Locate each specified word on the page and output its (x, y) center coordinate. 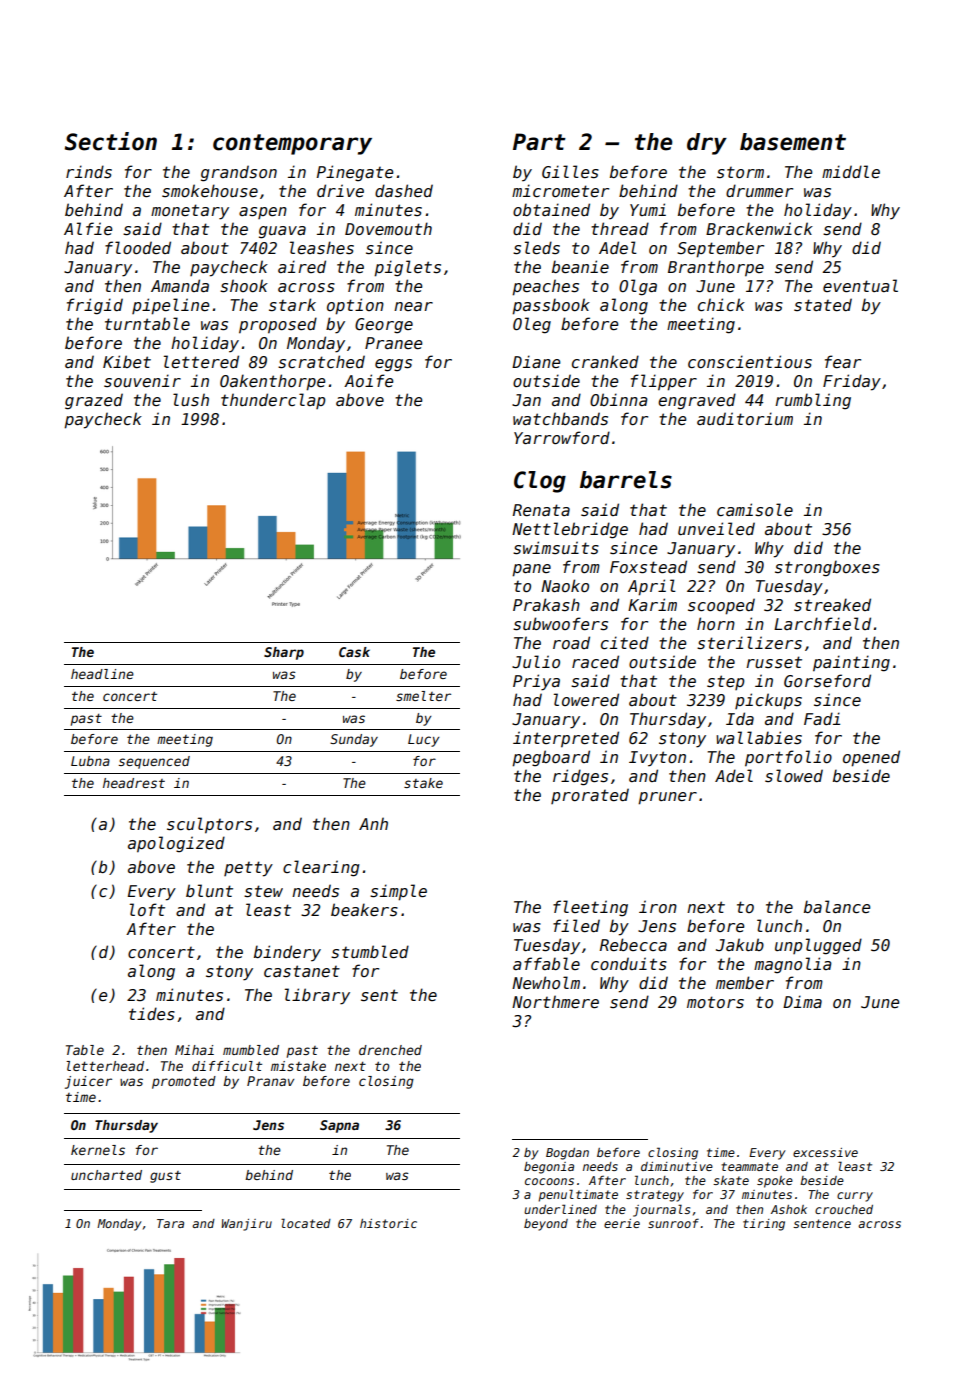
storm (740, 172)
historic (388, 1223)
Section (111, 141)
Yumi (648, 209)
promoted (184, 1082)
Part (539, 142)
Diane (536, 362)
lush (191, 399)
